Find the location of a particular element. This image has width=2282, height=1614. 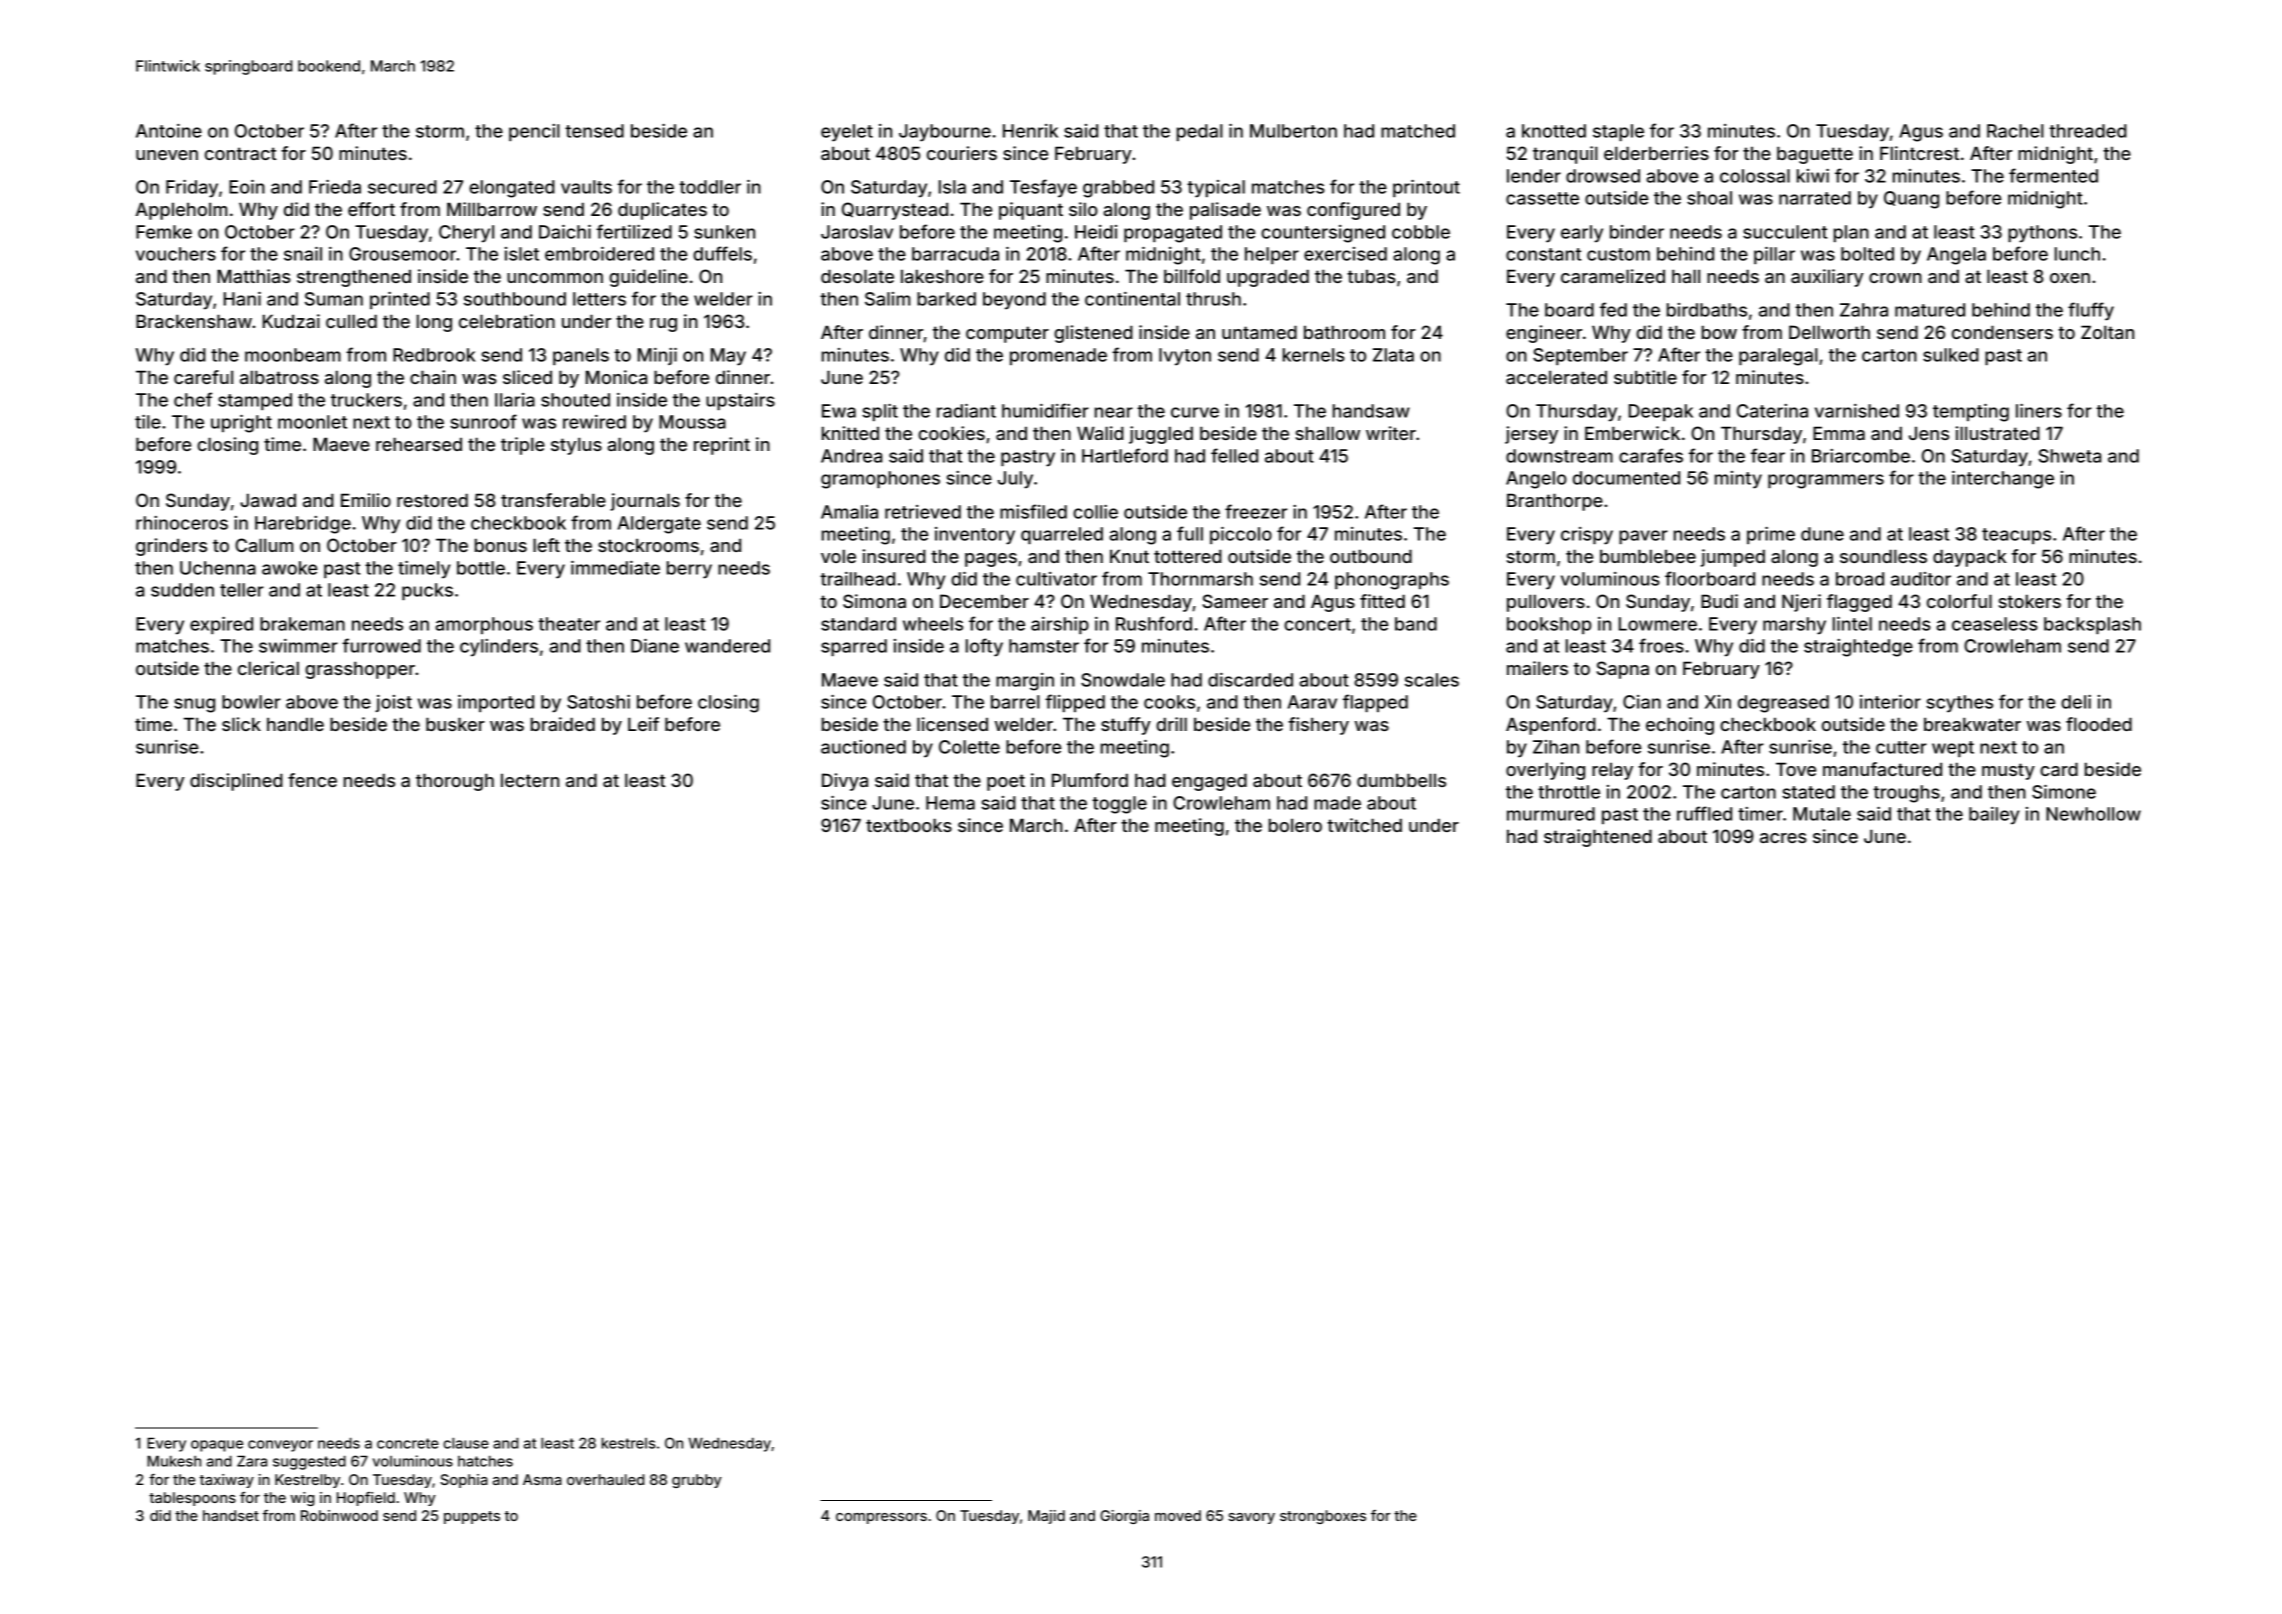

May is located at coordinates (728, 357).
